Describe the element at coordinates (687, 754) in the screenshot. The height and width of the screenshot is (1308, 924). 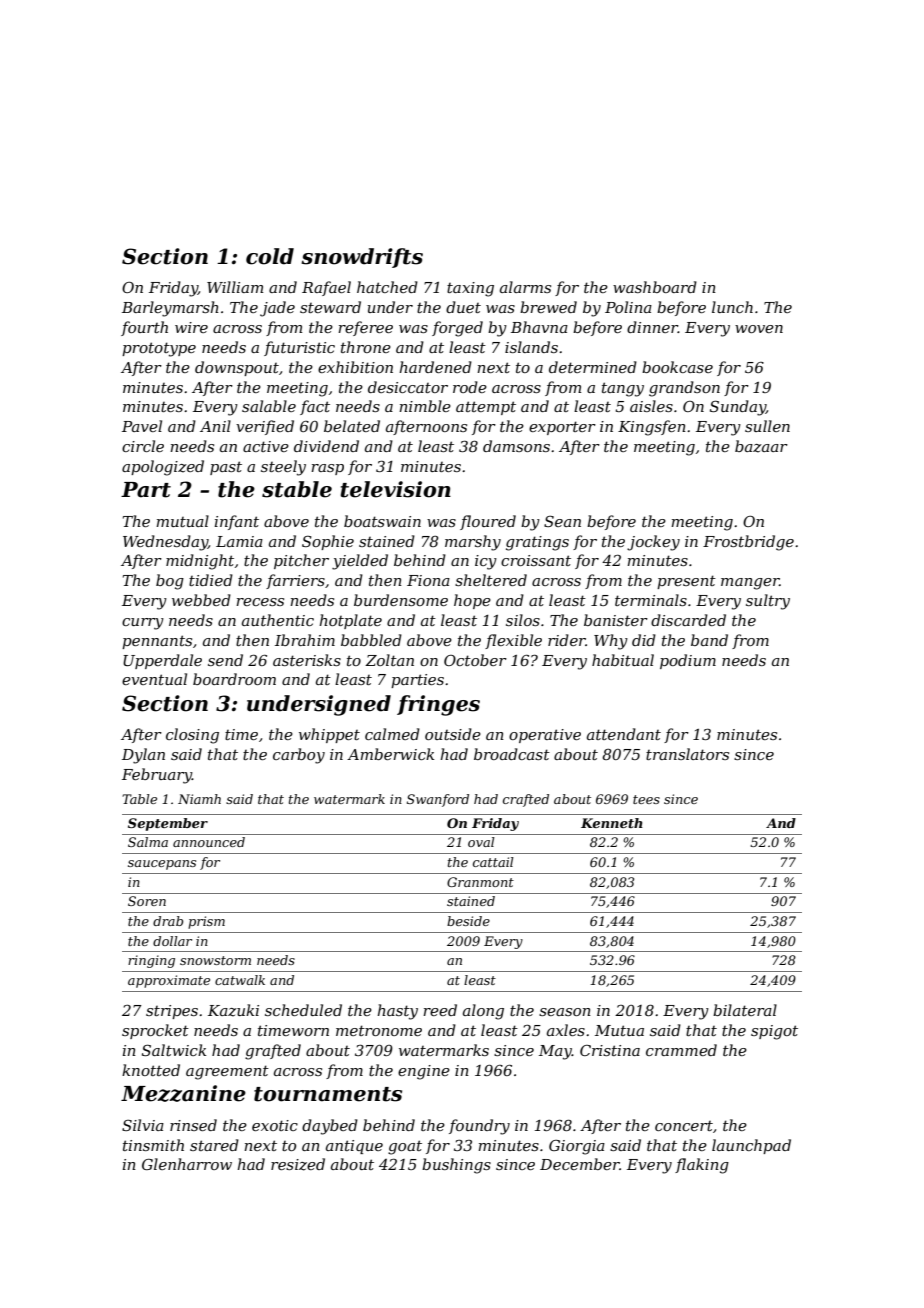
I see `translators` at that location.
